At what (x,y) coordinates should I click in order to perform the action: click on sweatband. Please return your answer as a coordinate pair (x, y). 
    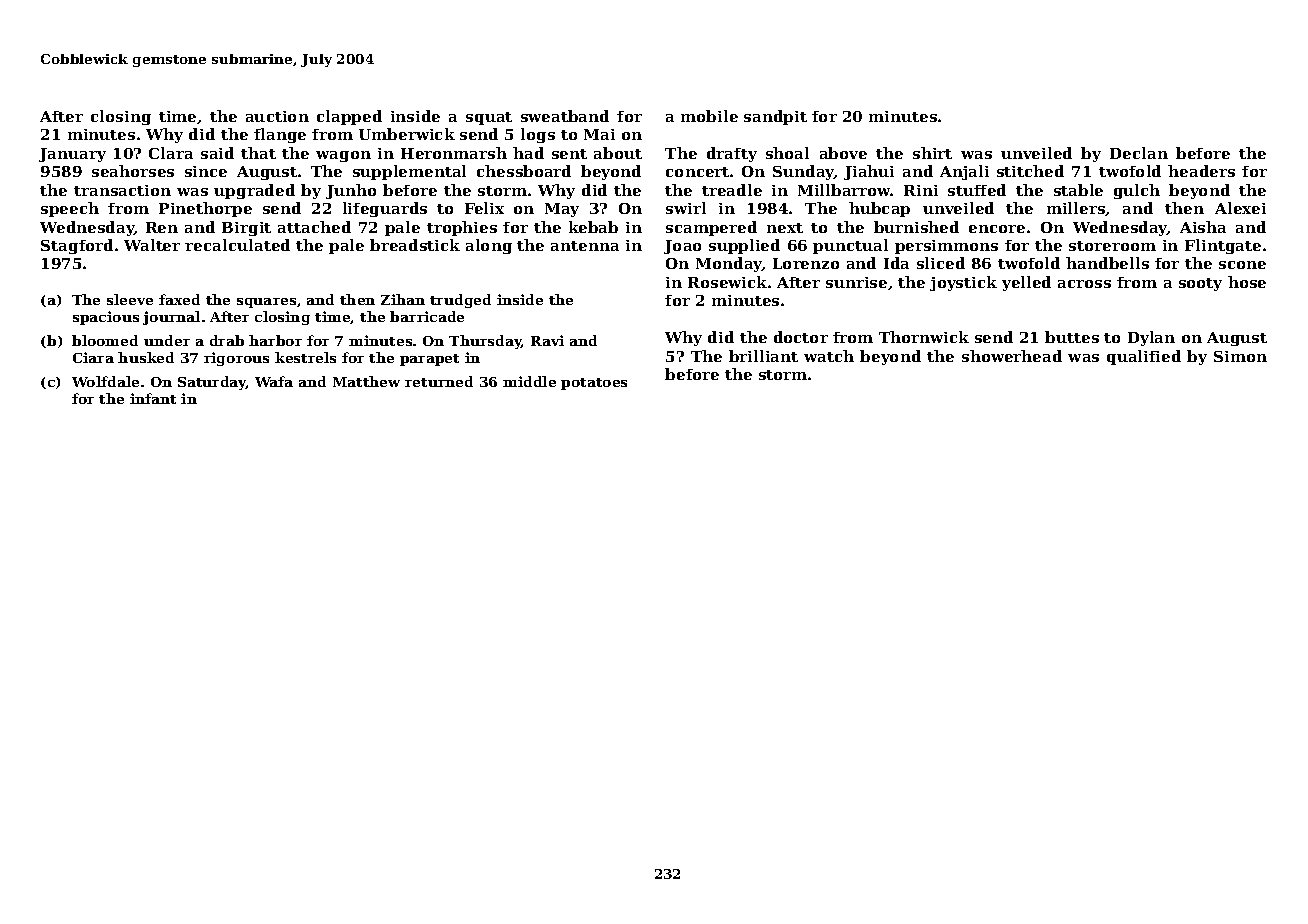
    Looking at the image, I should click on (565, 116).
